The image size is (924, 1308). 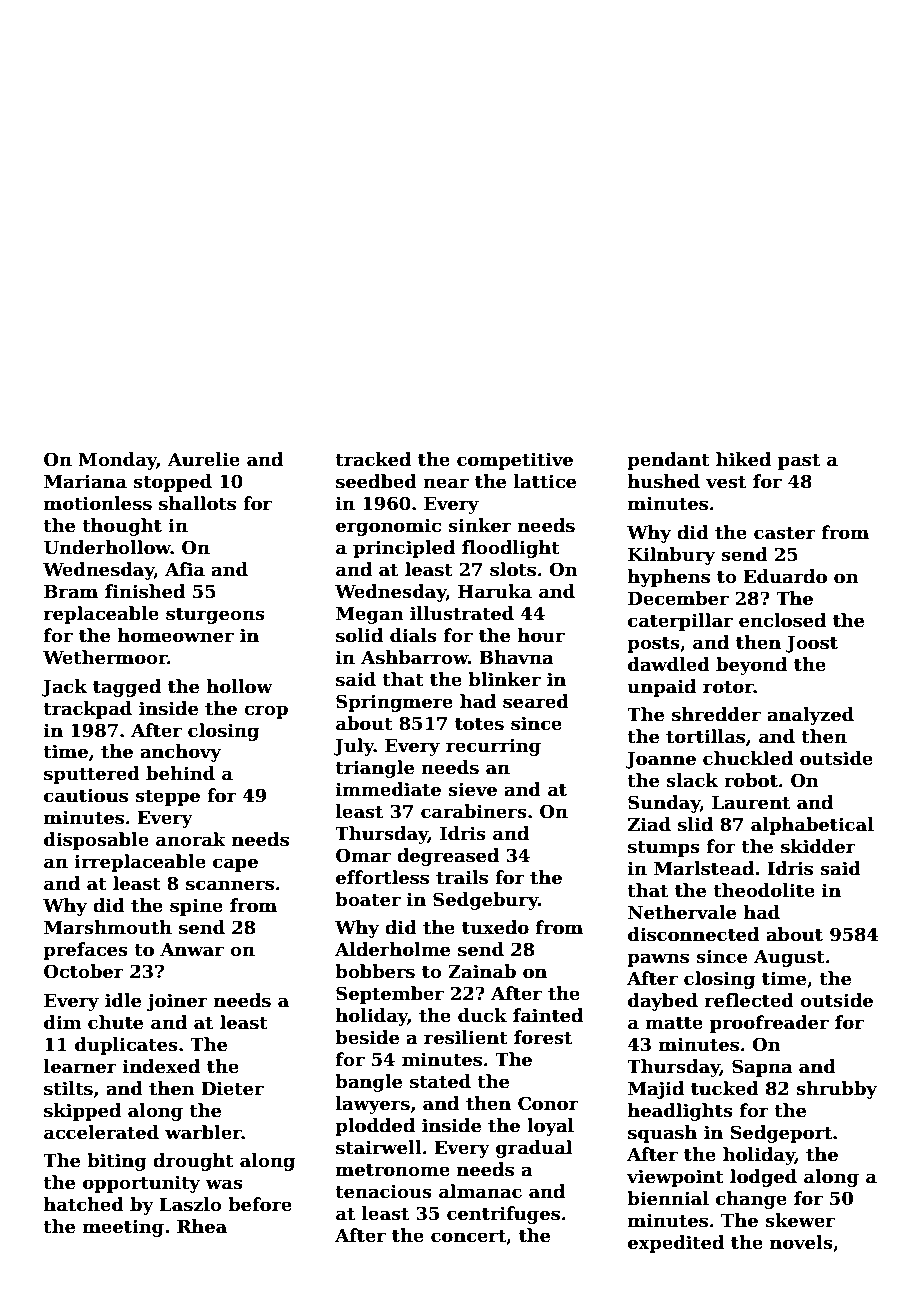 What do you see at coordinates (379, 1147) in the page?
I see `stairwell` at bounding box center [379, 1147].
